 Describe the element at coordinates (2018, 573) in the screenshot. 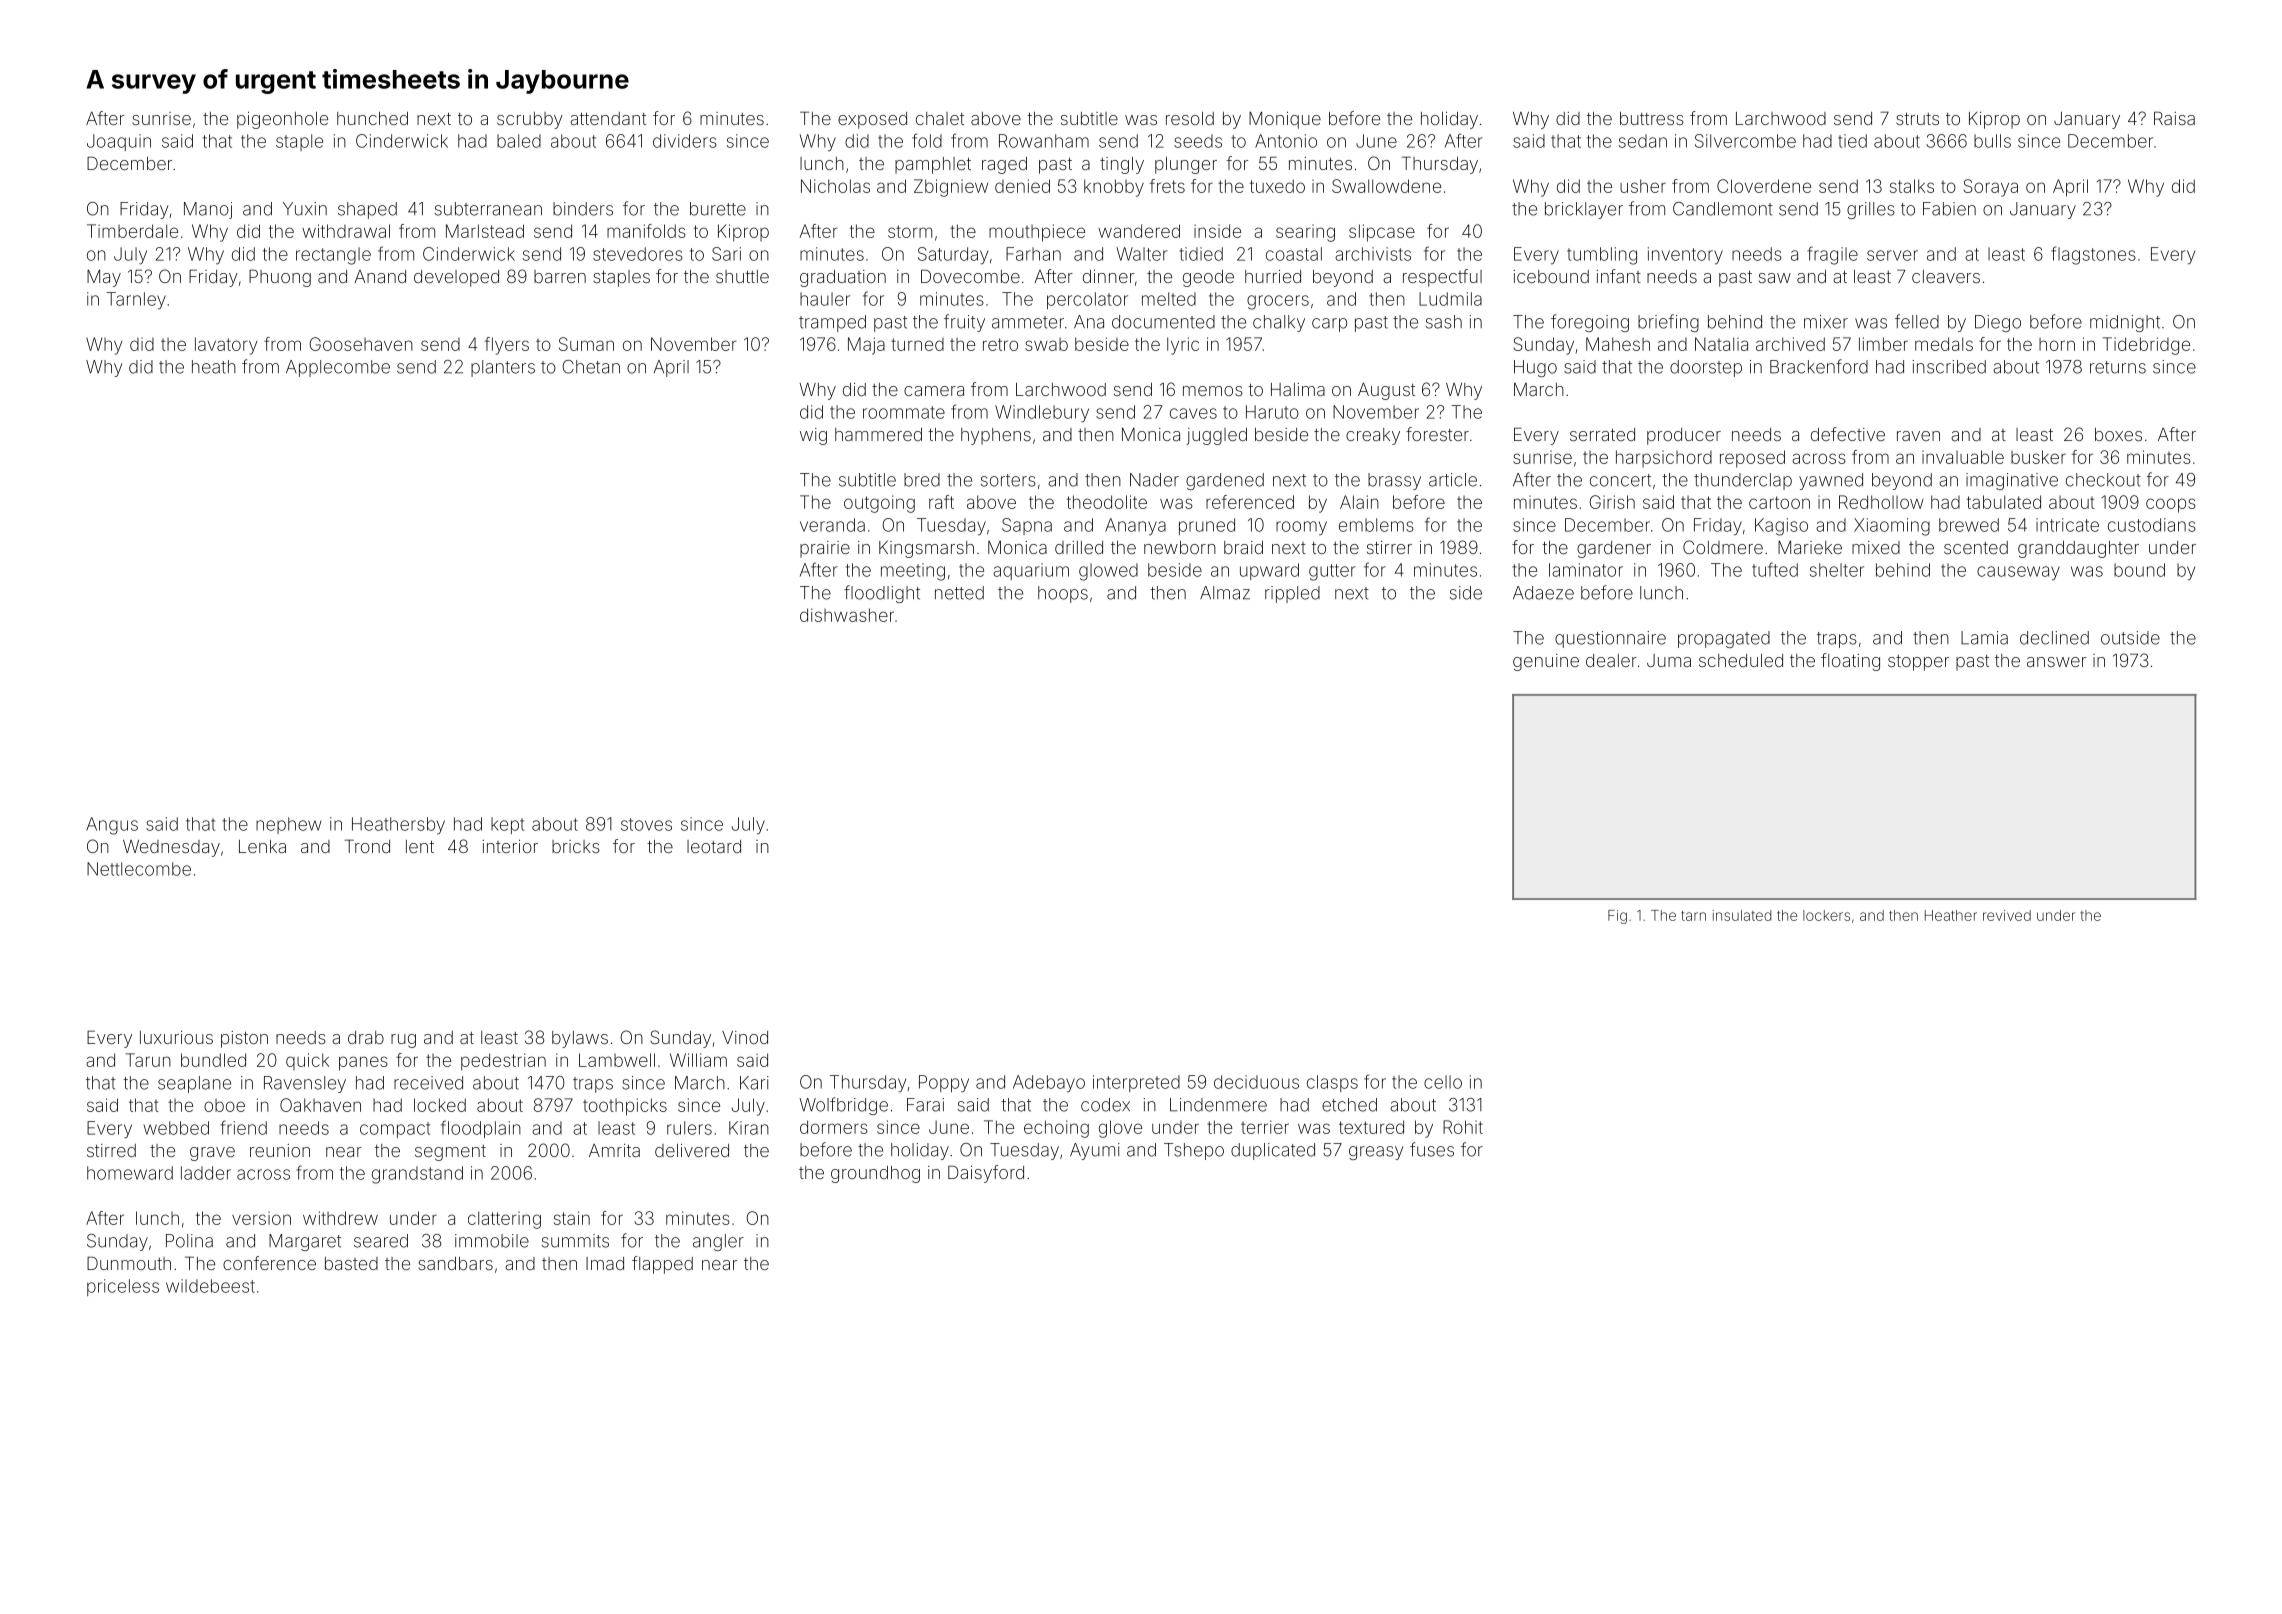

I see `causeway` at that location.
